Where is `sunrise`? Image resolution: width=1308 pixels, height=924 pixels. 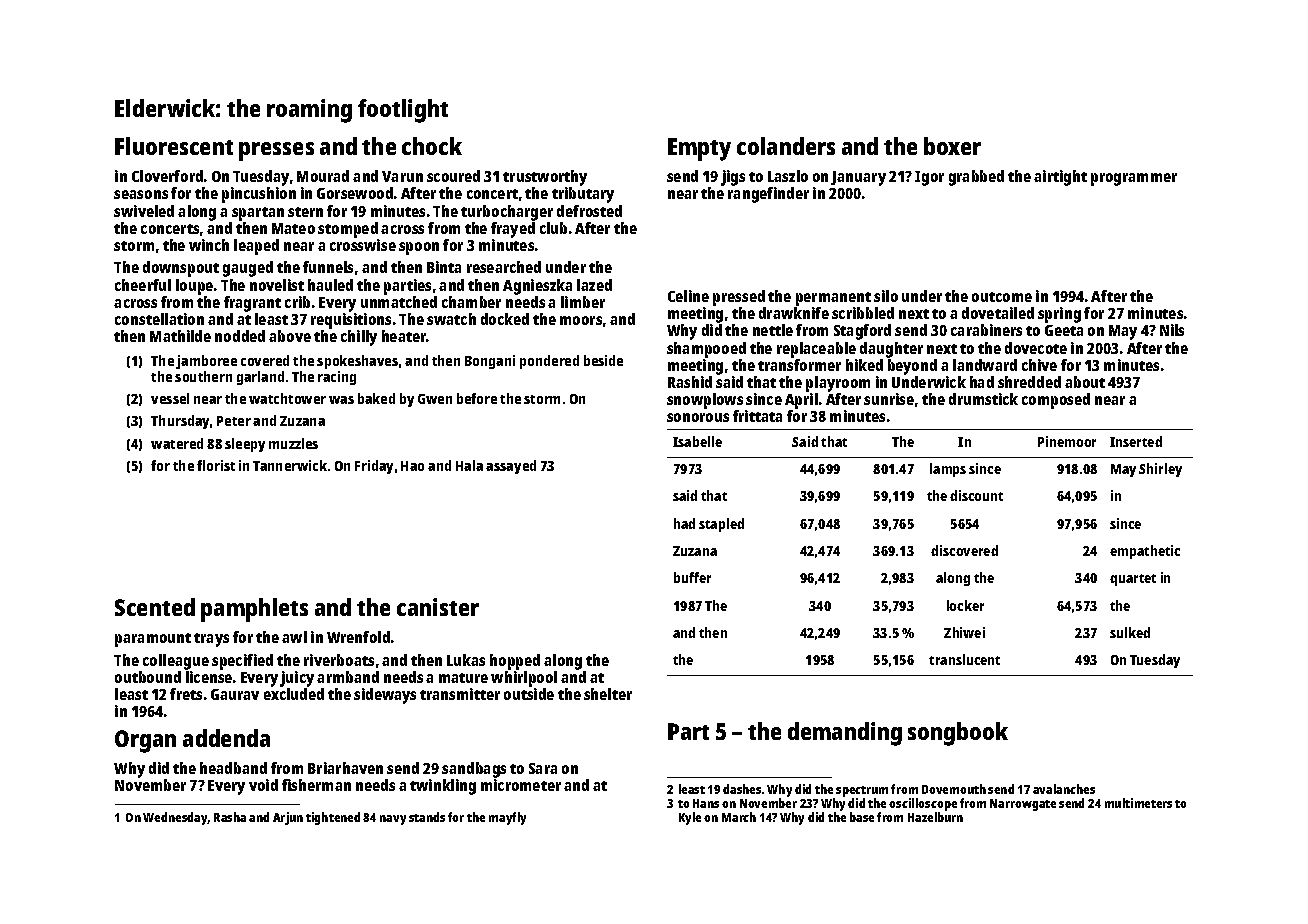 sunrise is located at coordinates (889, 399).
